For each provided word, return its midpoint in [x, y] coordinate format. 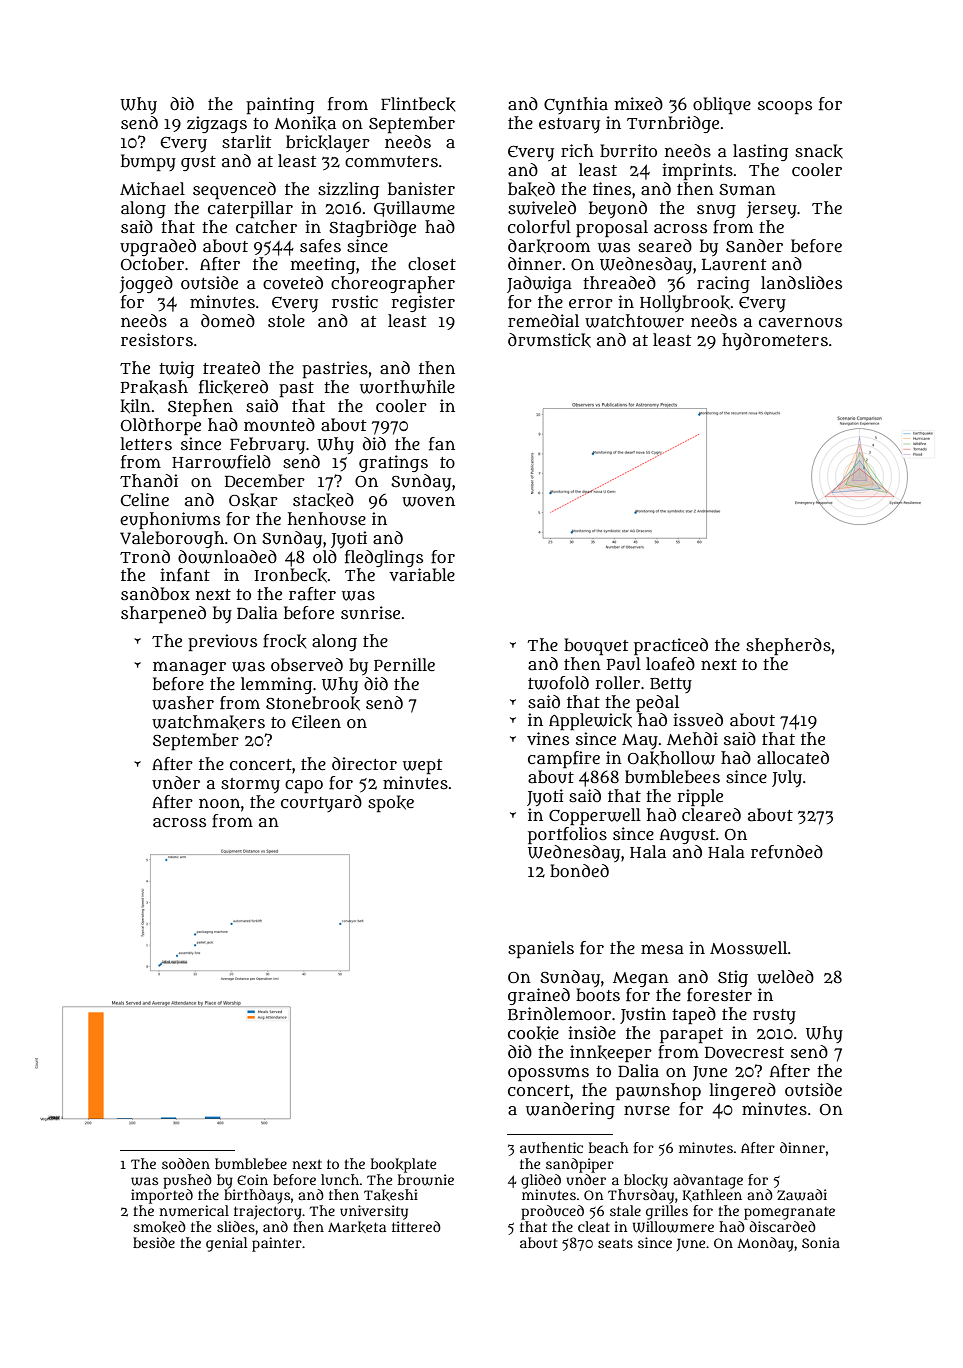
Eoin [252, 1179]
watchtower [634, 321]
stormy [250, 785]
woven [428, 501]
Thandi [149, 480]
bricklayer [328, 143]
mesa [662, 949]
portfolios [567, 835]
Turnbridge [673, 124]
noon [219, 803]
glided [541, 1181]
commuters [391, 161]
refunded [787, 852]
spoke [391, 803]
